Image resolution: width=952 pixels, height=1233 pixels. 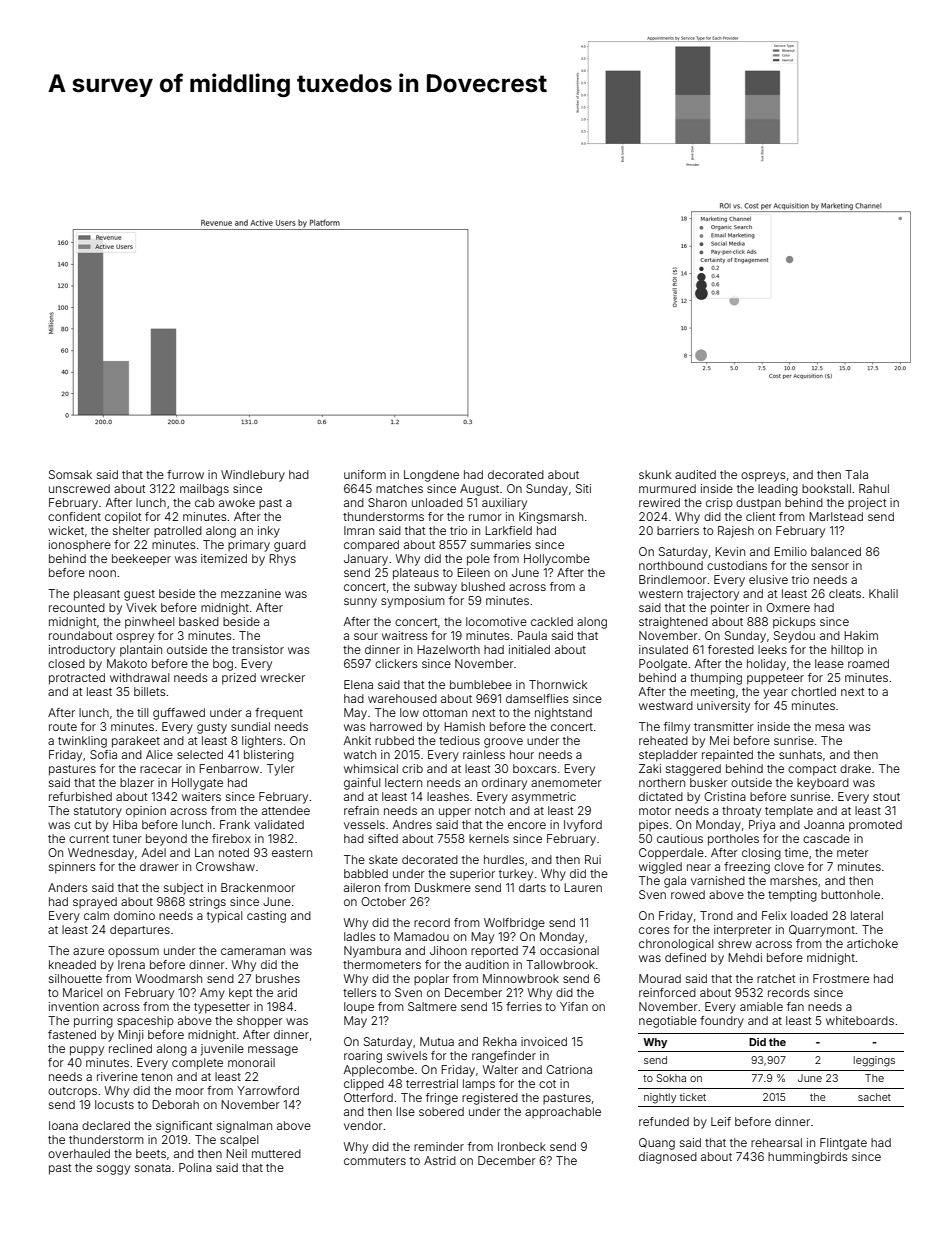 What do you see at coordinates (654, 826) in the screenshot?
I see `pipes` at bounding box center [654, 826].
